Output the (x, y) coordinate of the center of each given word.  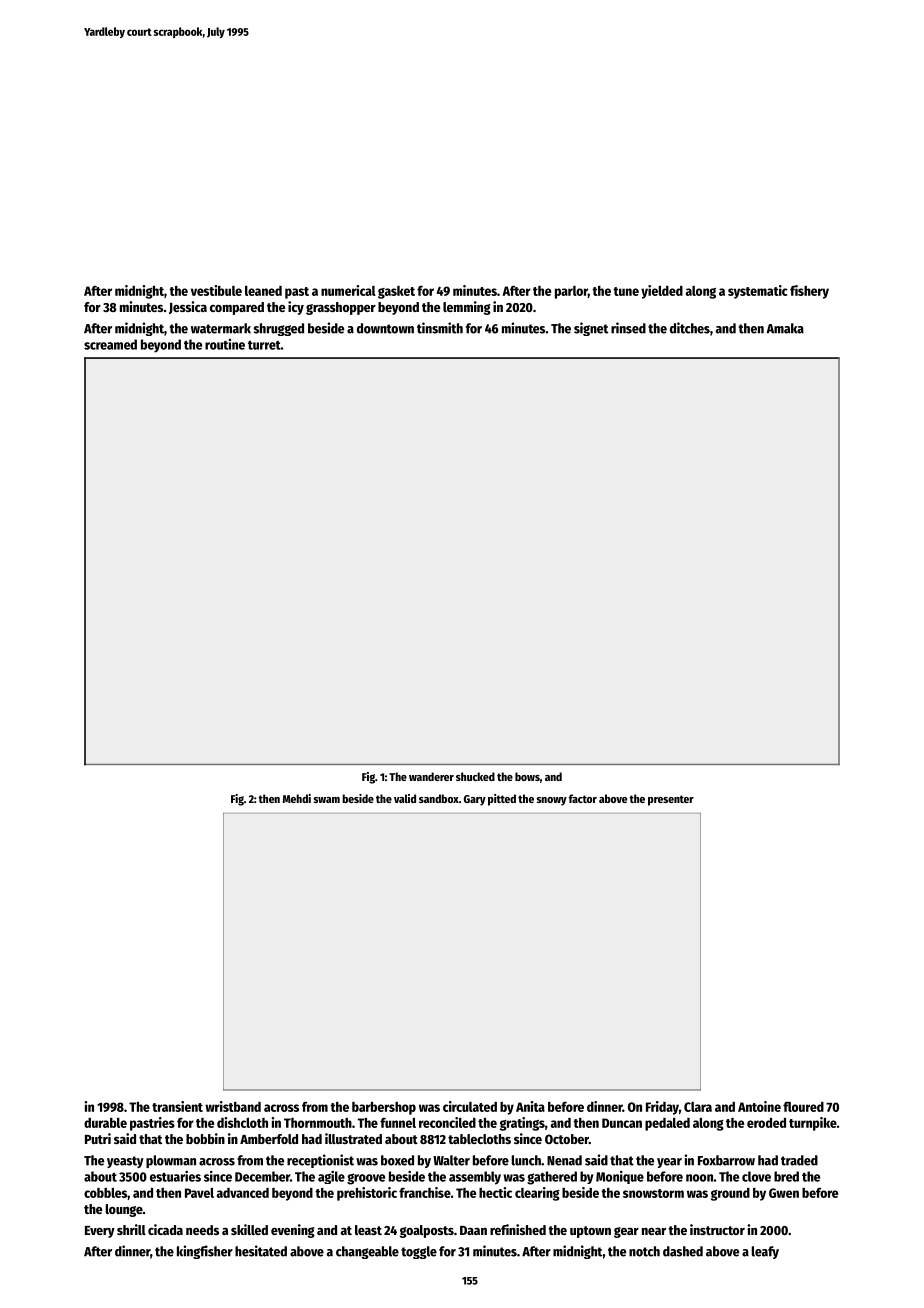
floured (803, 1107)
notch (644, 1251)
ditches (690, 328)
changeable (367, 1252)
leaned (263, 291)
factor (583, 798)
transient (177, 1106)
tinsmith (440, 328)
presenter (671, 800)
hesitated (261, 1251)
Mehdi (297, 798)
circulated (470, 1106)
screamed (110, 344)
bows (527, 776)
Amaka (785, 328)
